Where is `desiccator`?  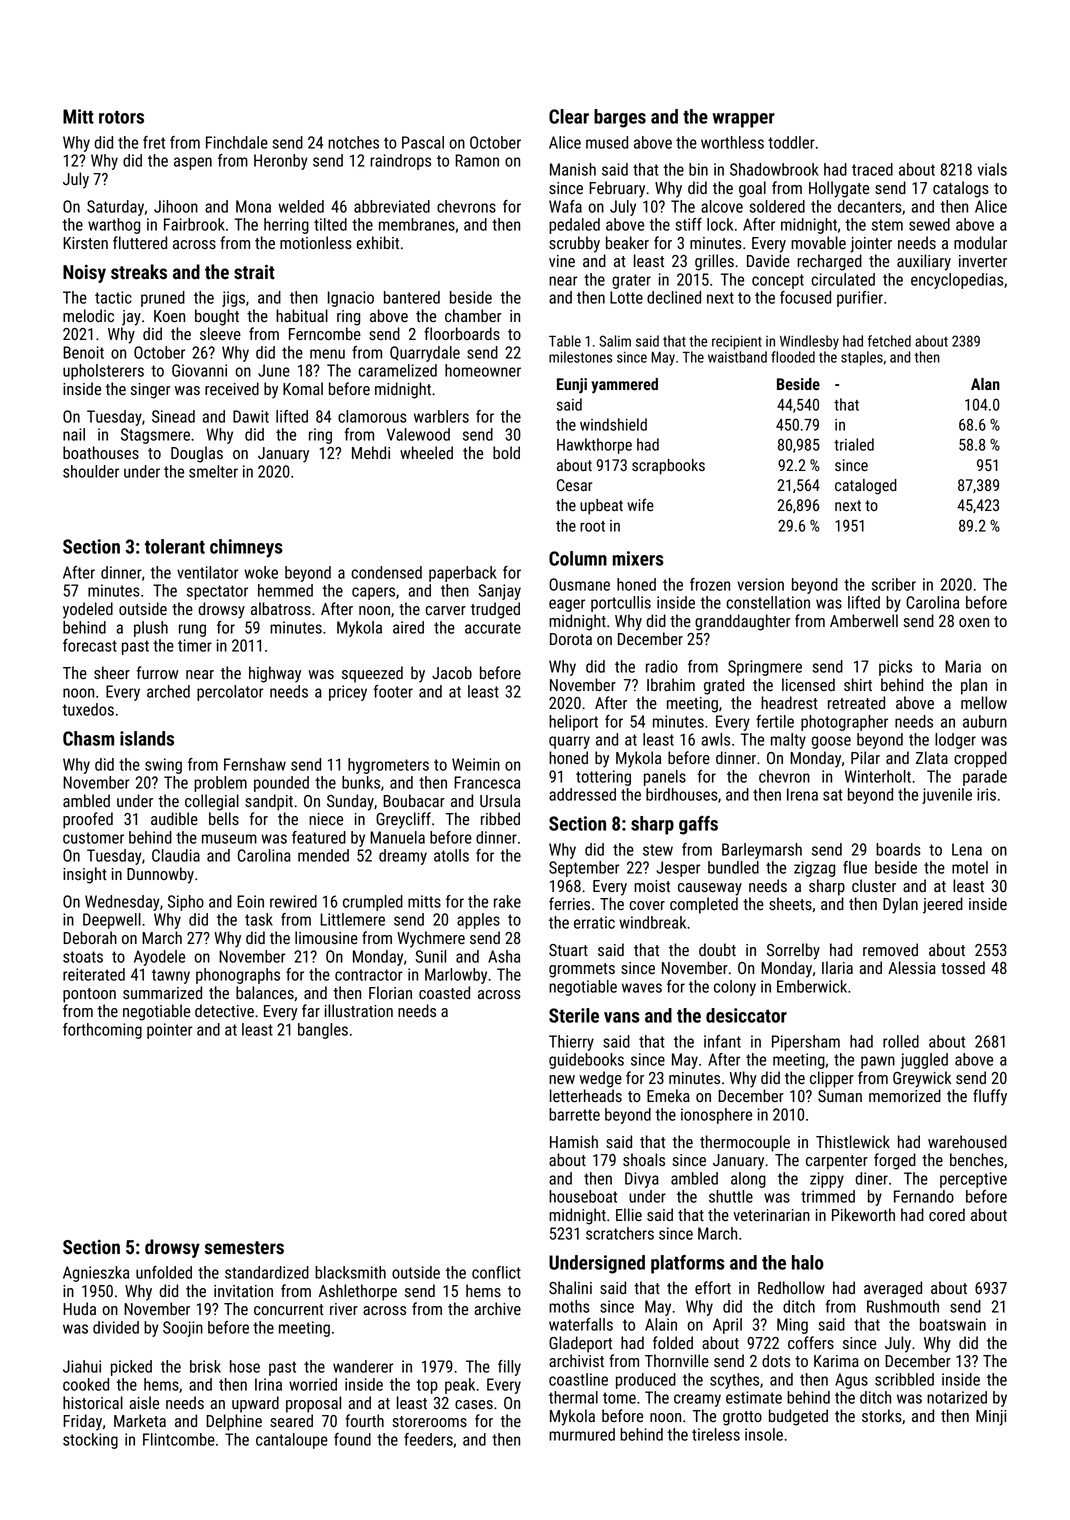
desiccator is located at coordinates (746, 1015).
